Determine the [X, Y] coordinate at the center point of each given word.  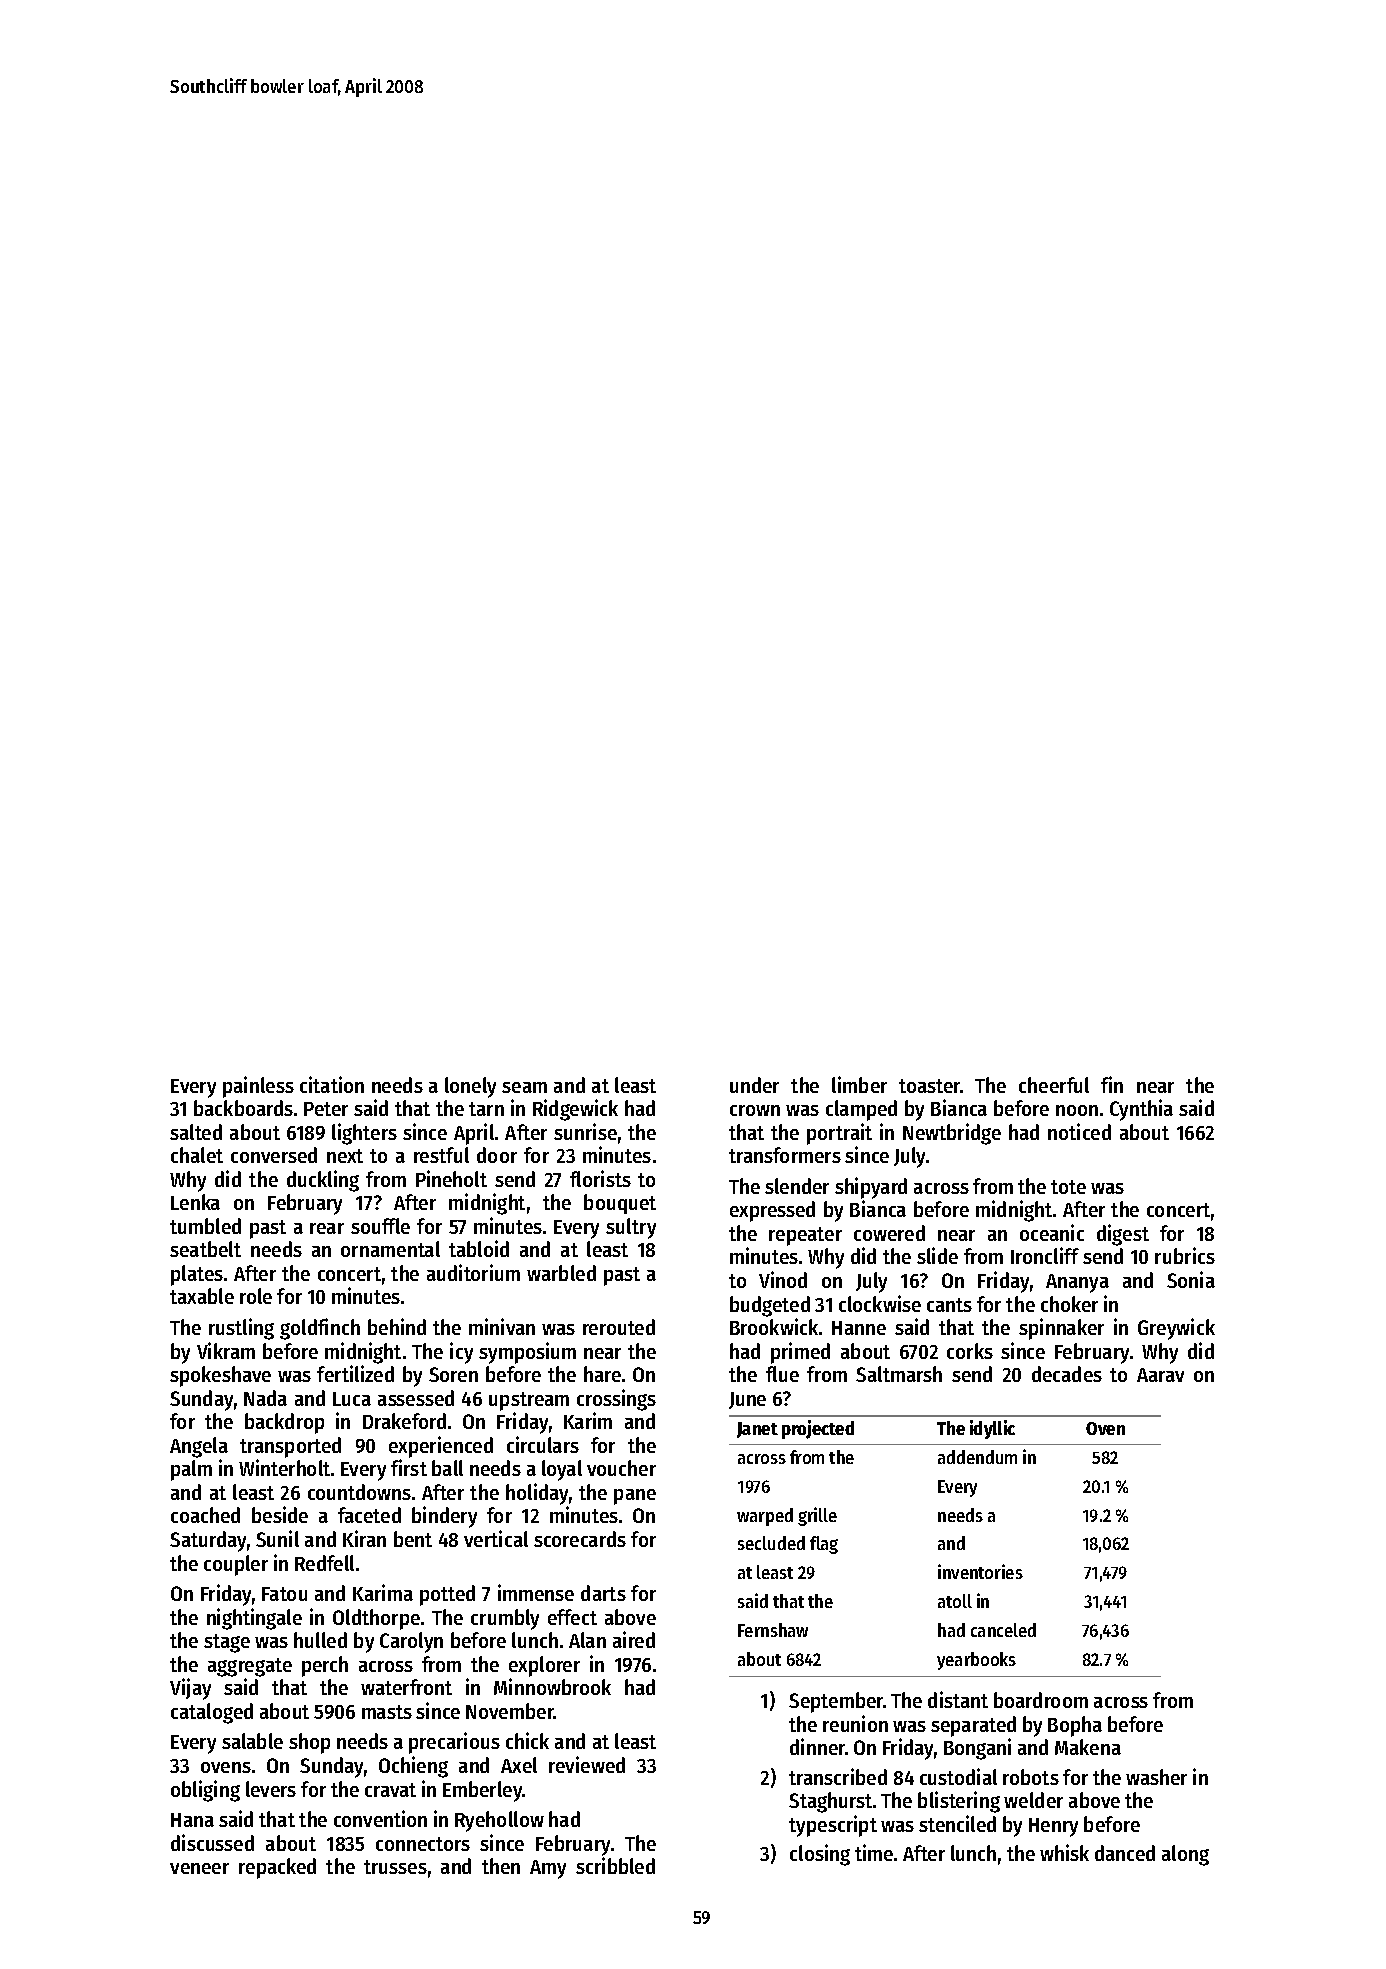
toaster [930, 1086]
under [754, 1085]
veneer [199, 1868]
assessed [416, 1398]
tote [1068, 1187]
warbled [561, 1273]
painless [258, 1087]
